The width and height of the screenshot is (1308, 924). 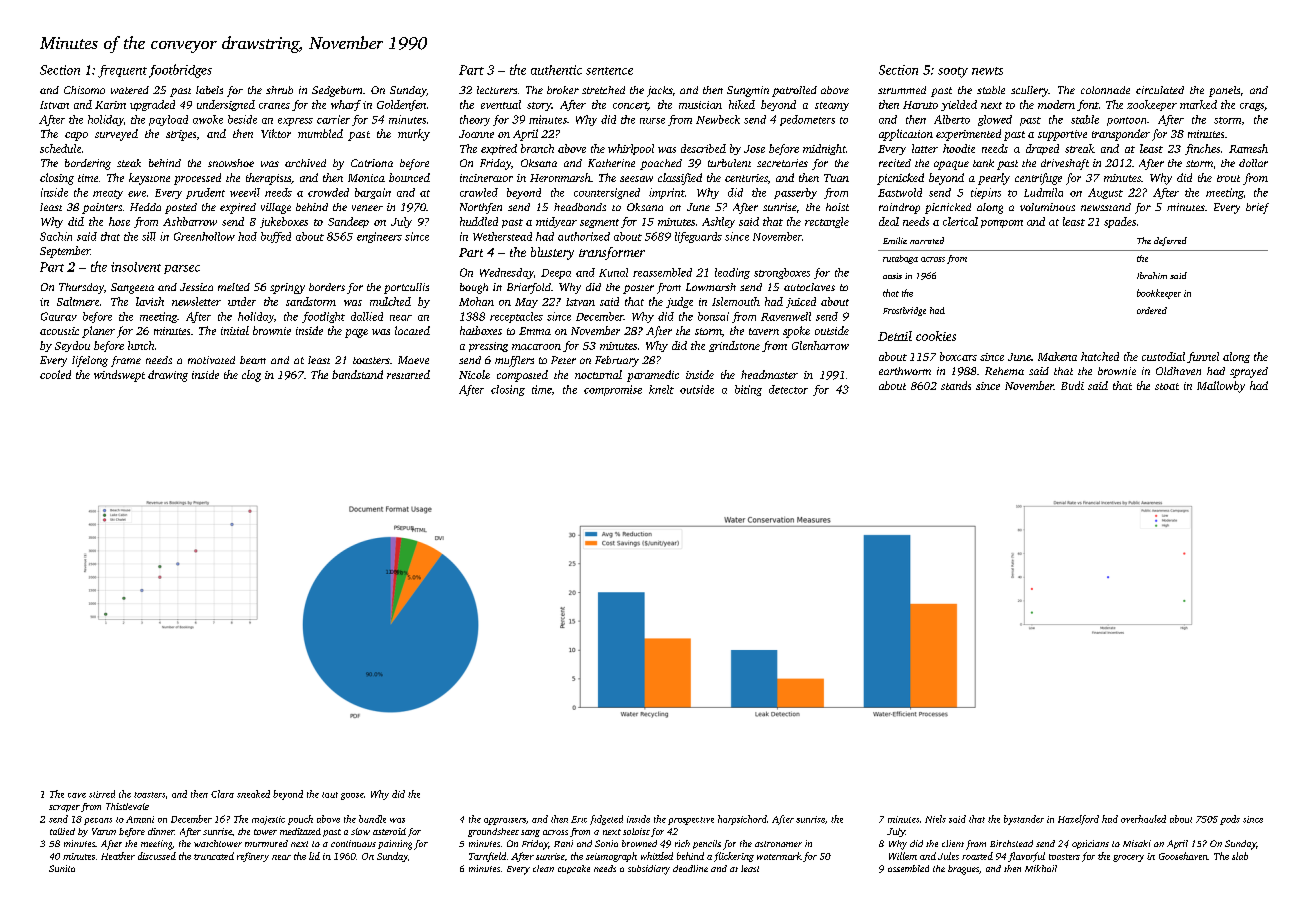 I want to click on clog, so click(x=251, y=376).
